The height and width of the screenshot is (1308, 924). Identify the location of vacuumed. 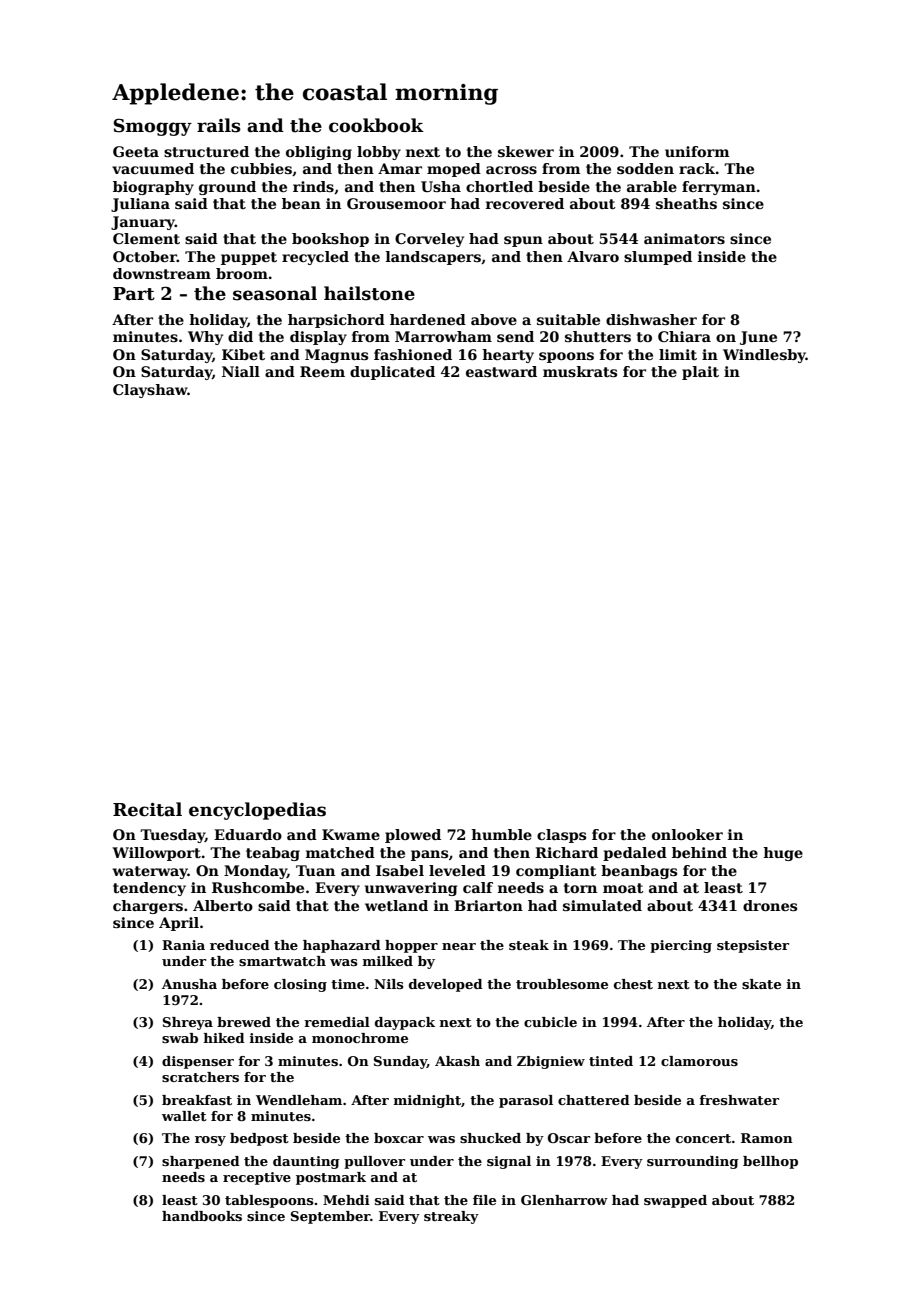
(153, 168).
